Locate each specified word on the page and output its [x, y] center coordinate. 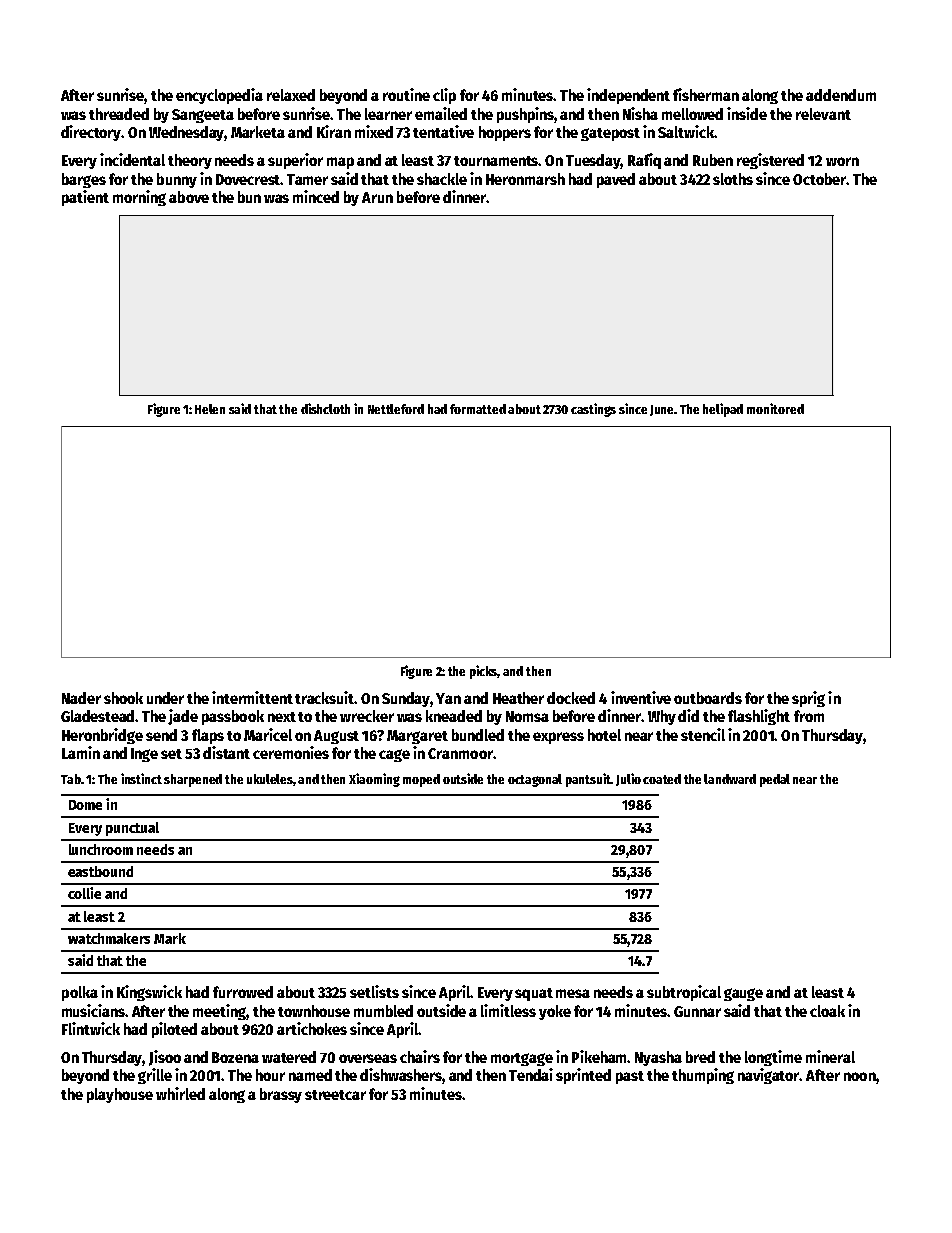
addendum [841, 95]
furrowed [243, 992]
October [820, 179]
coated [662, 779]
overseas [368, 1058]
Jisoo [165, 1058]
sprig [808, 699]
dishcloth [325, 408]
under [165, 698]
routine [406, 94]
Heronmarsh [525, 179]
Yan [448, 698]
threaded [119, 114]
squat [534, 994]
